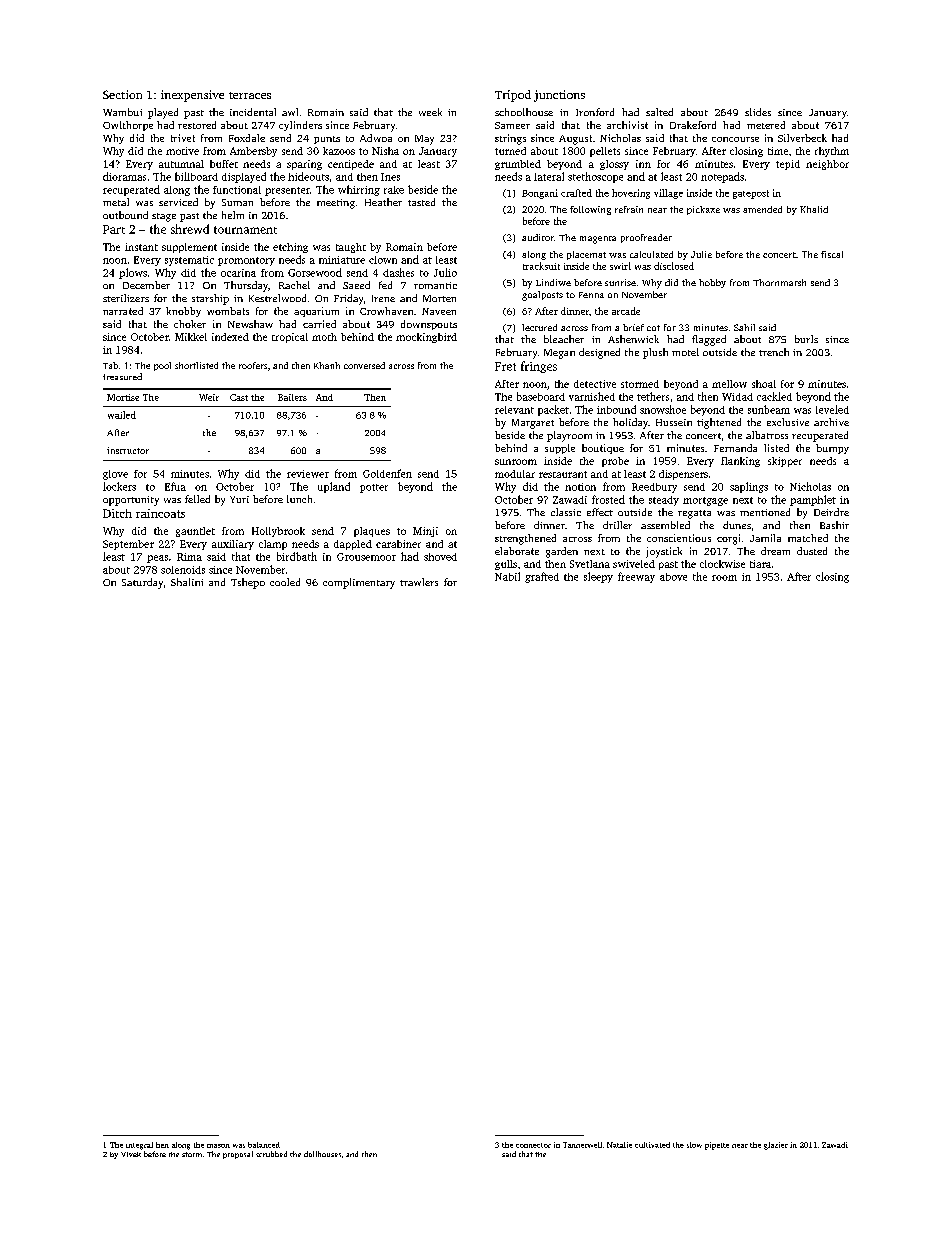 This screenshot has height=1233, width=952. Describe the element at coordinates (426, 338) in the screenshot. I see `mockingbird` at that location.
